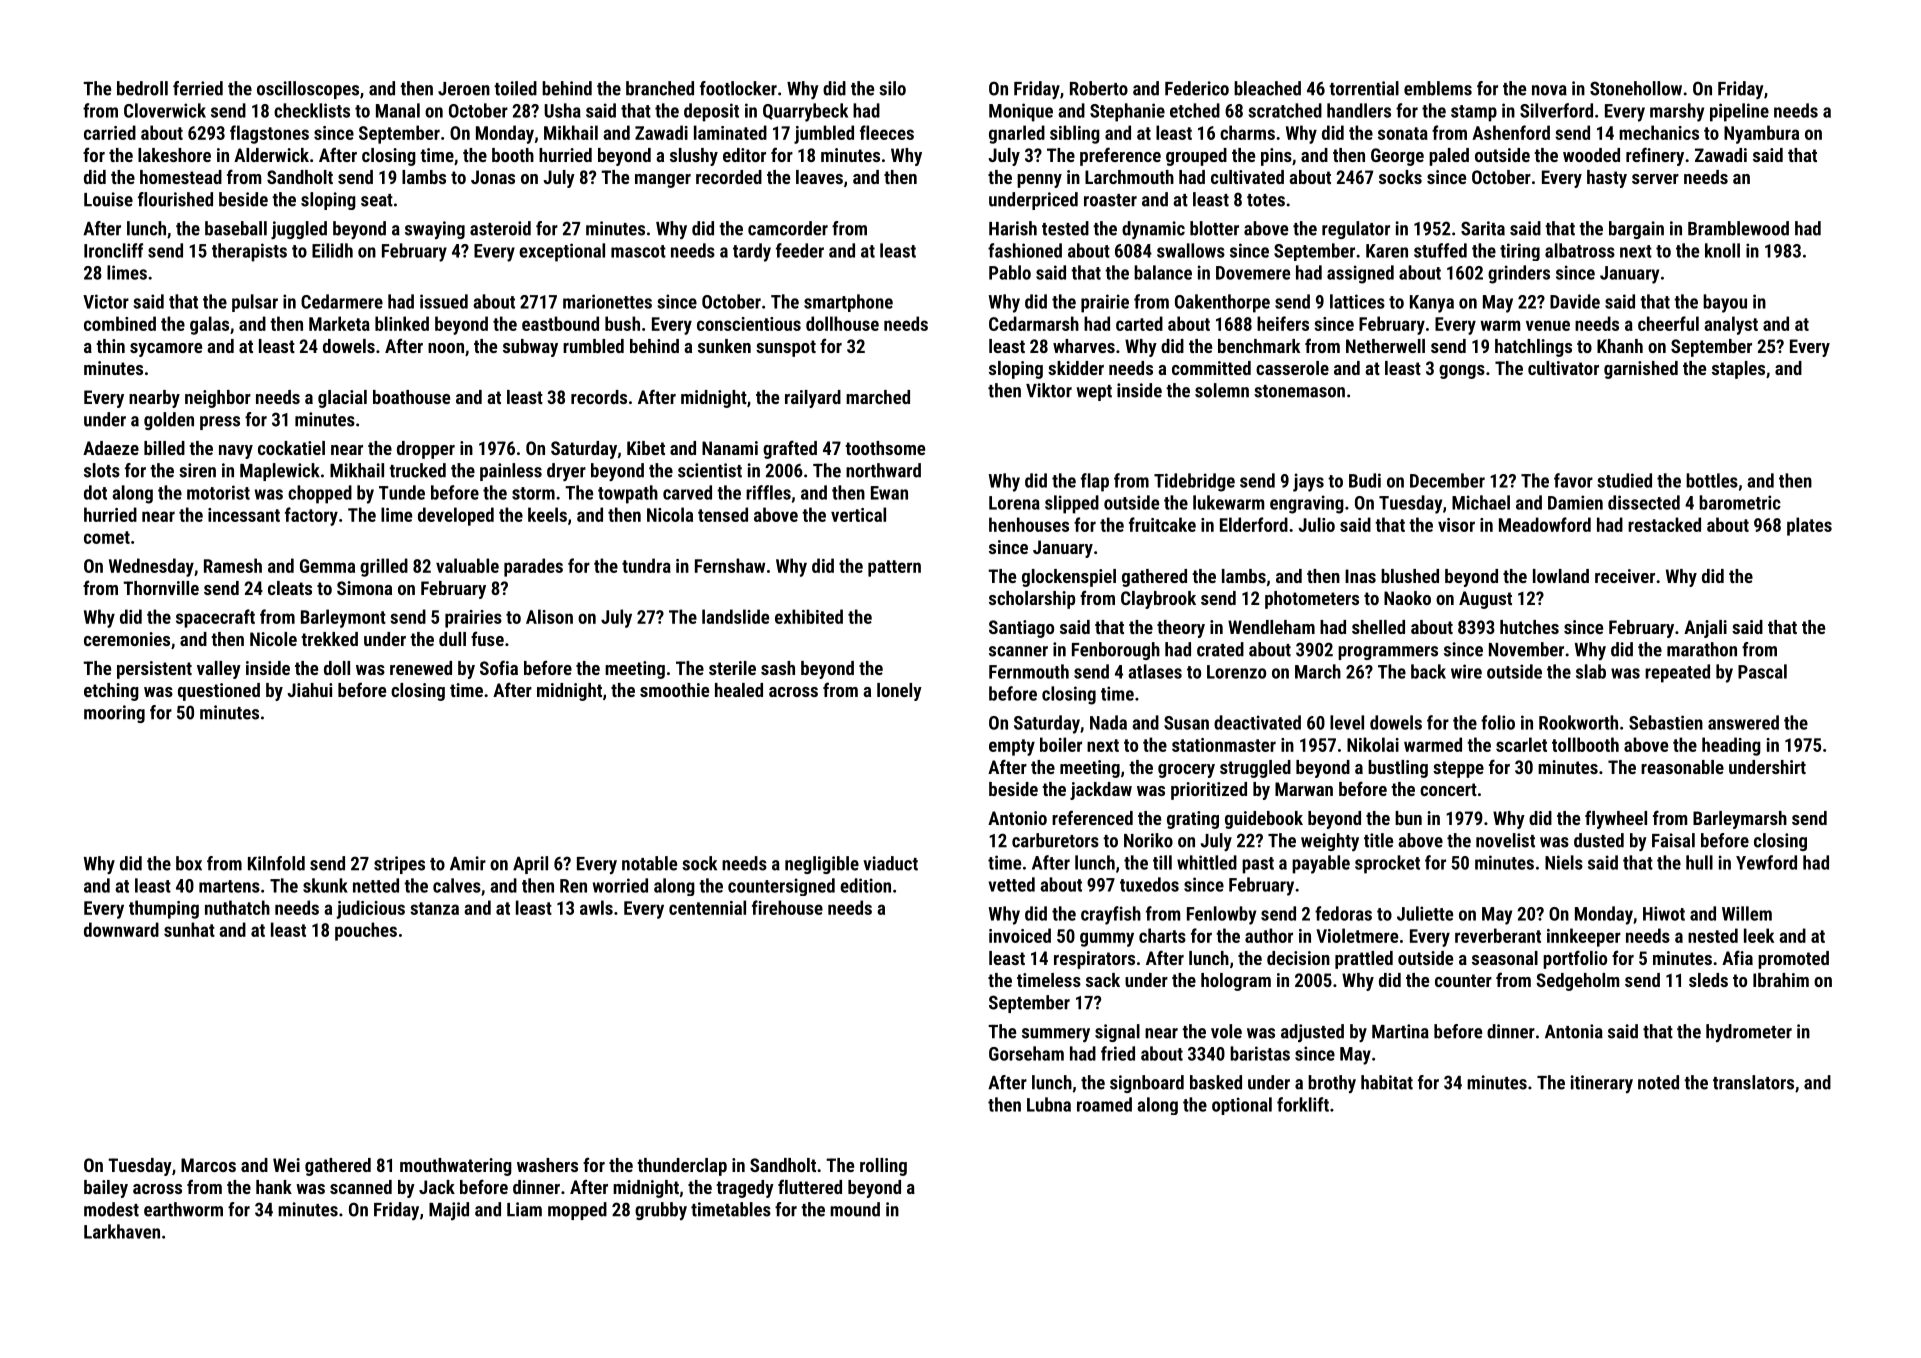  Describe the element at coordinates (1636, 88) in the page. I see `Stonehollow` at that location.
